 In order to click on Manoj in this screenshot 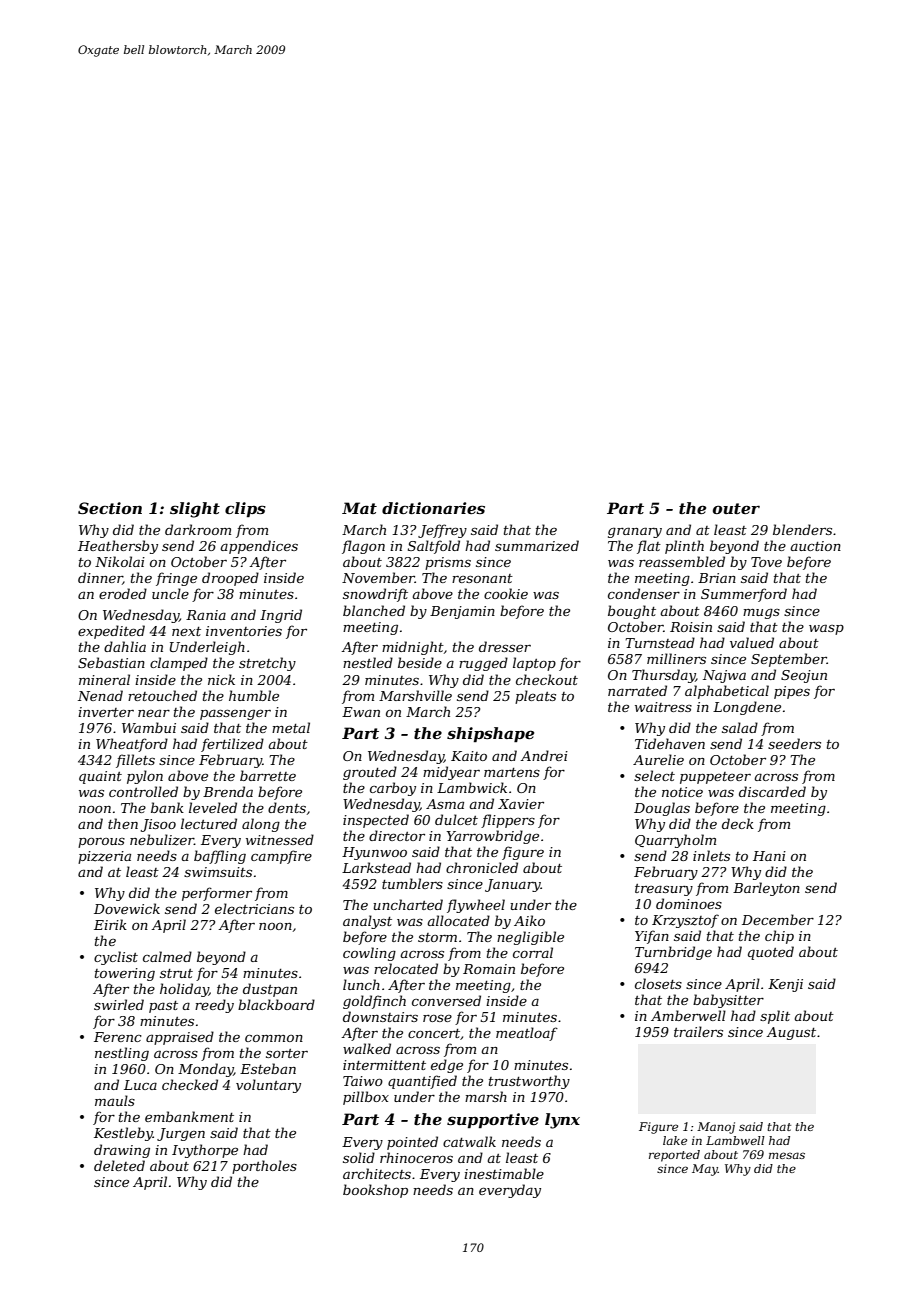, I will do `click(716, 1128)`.
